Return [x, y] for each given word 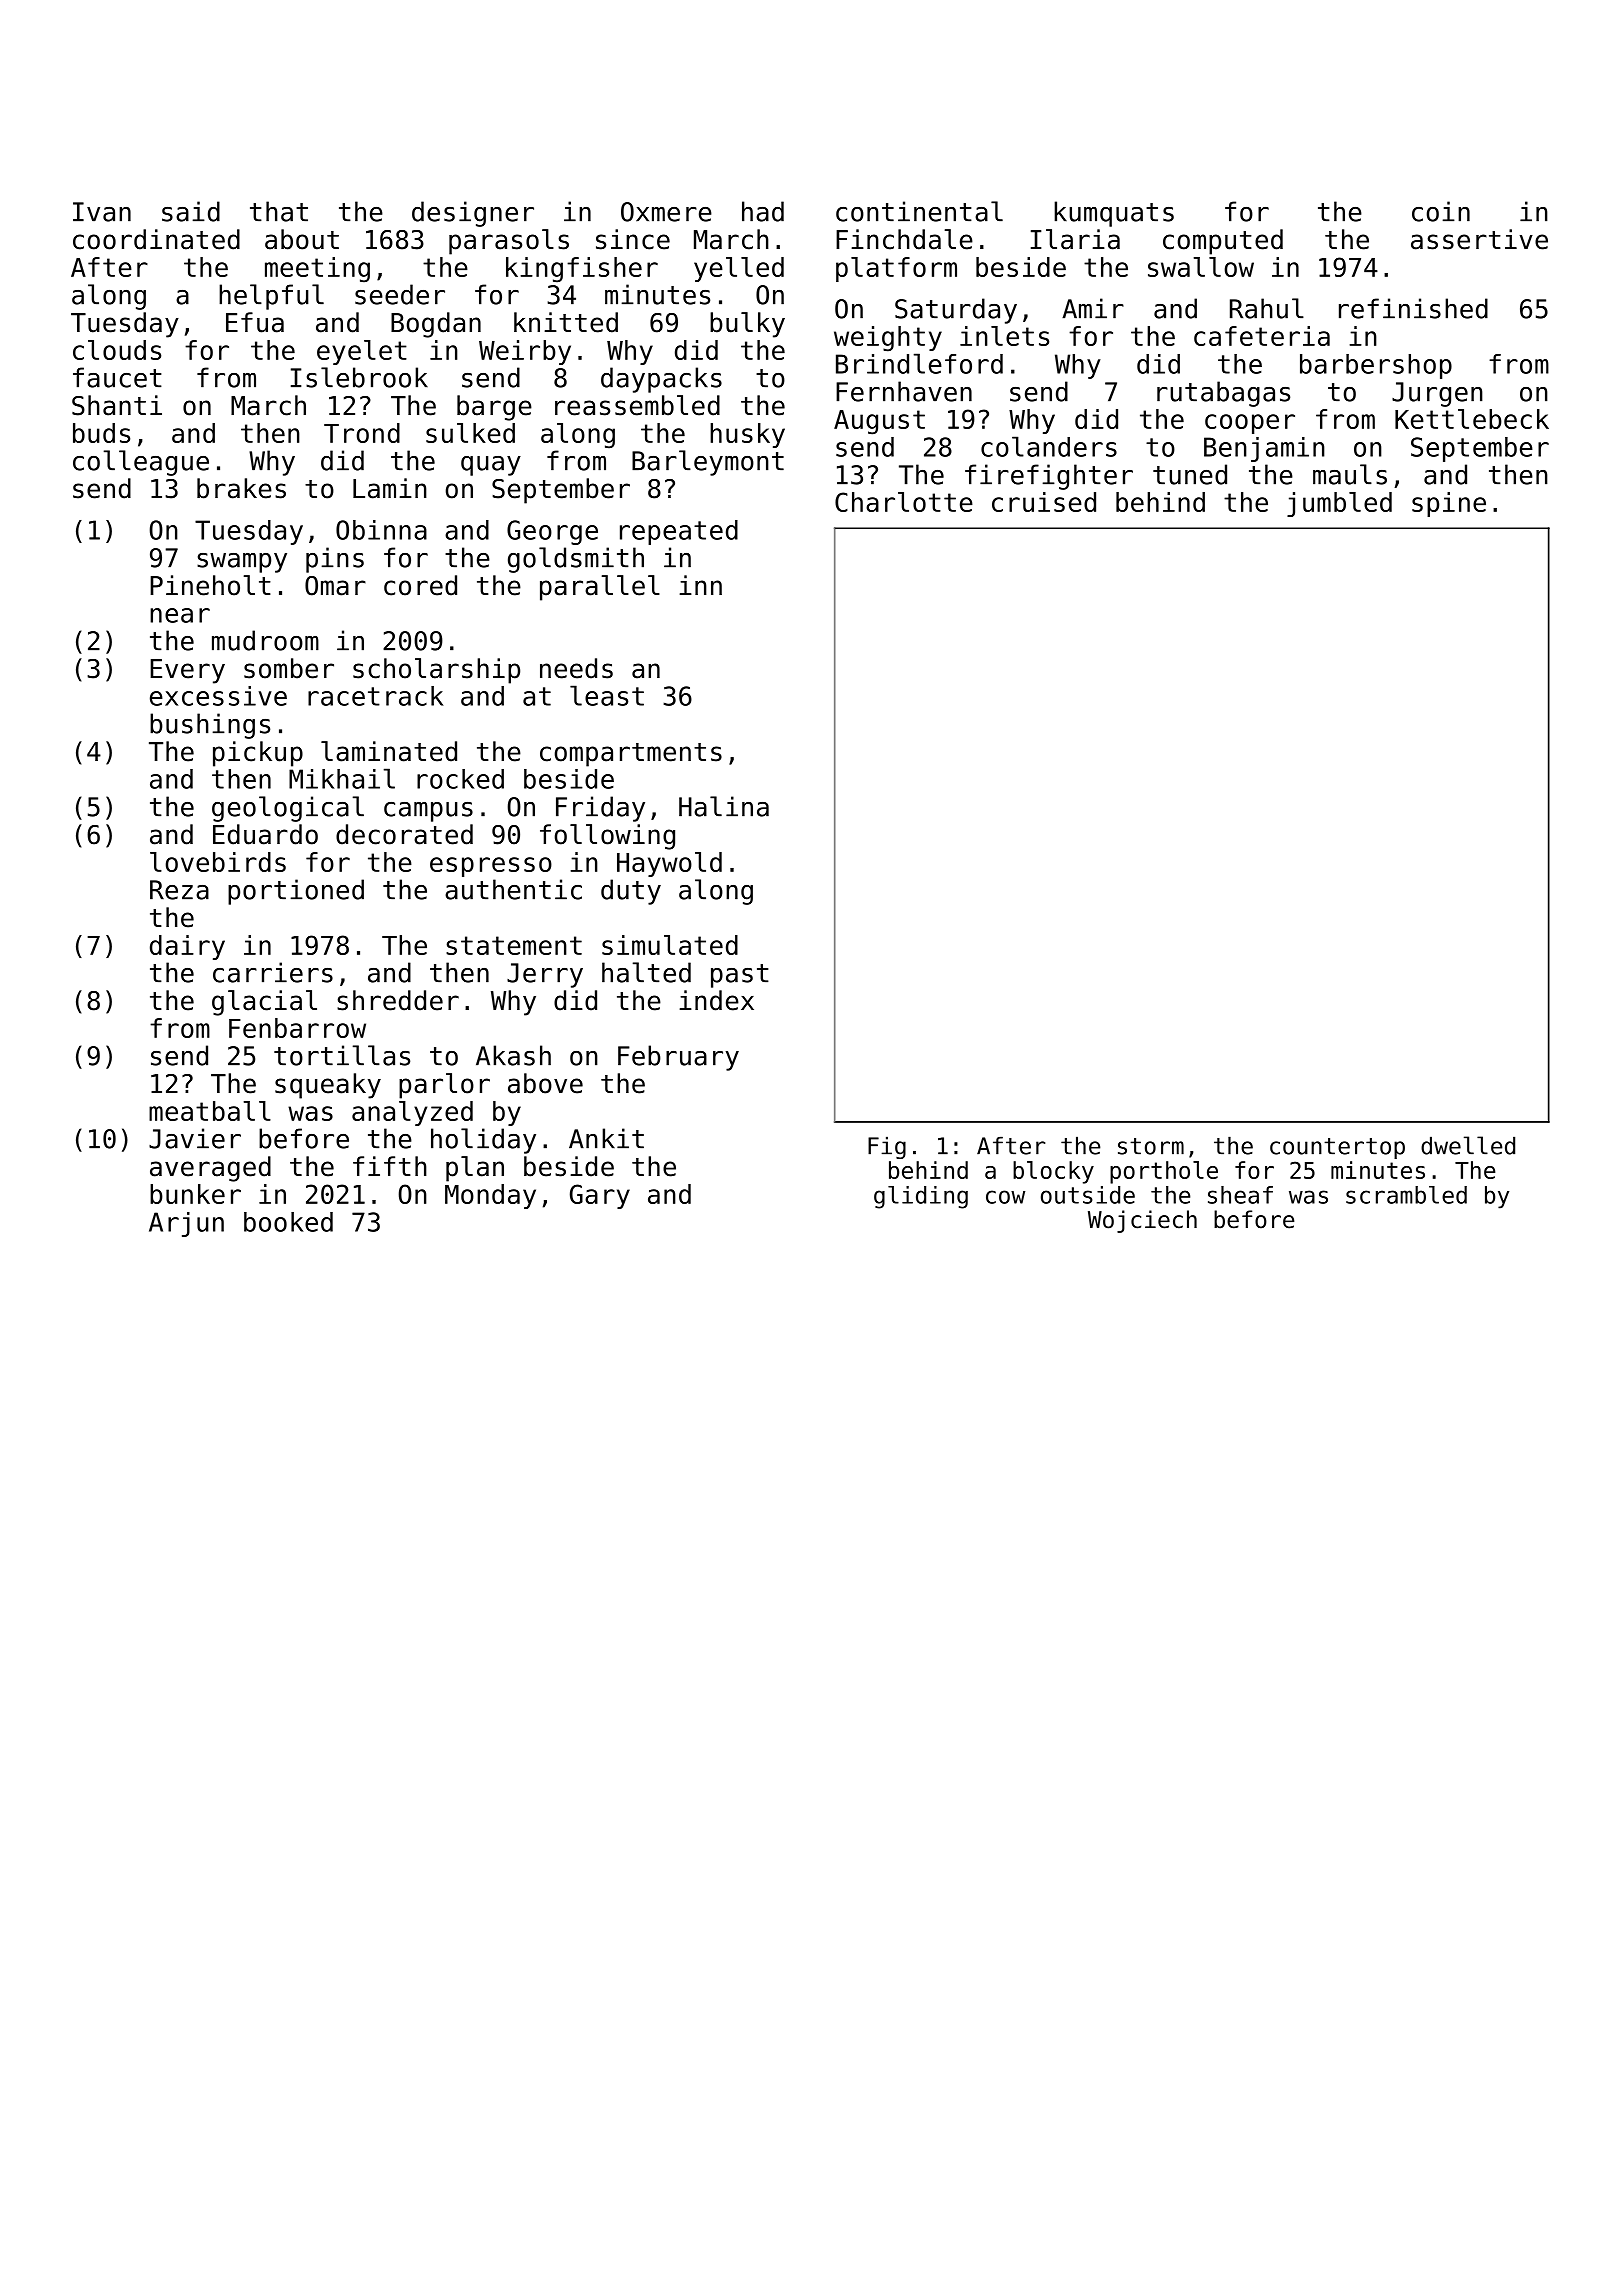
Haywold [669, 864]
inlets [1004, 336]
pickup [258, 754]
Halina [724, 806]
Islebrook [359, 377]
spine [1449, 504]
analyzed [412, 1113]
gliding [921, 1197]
